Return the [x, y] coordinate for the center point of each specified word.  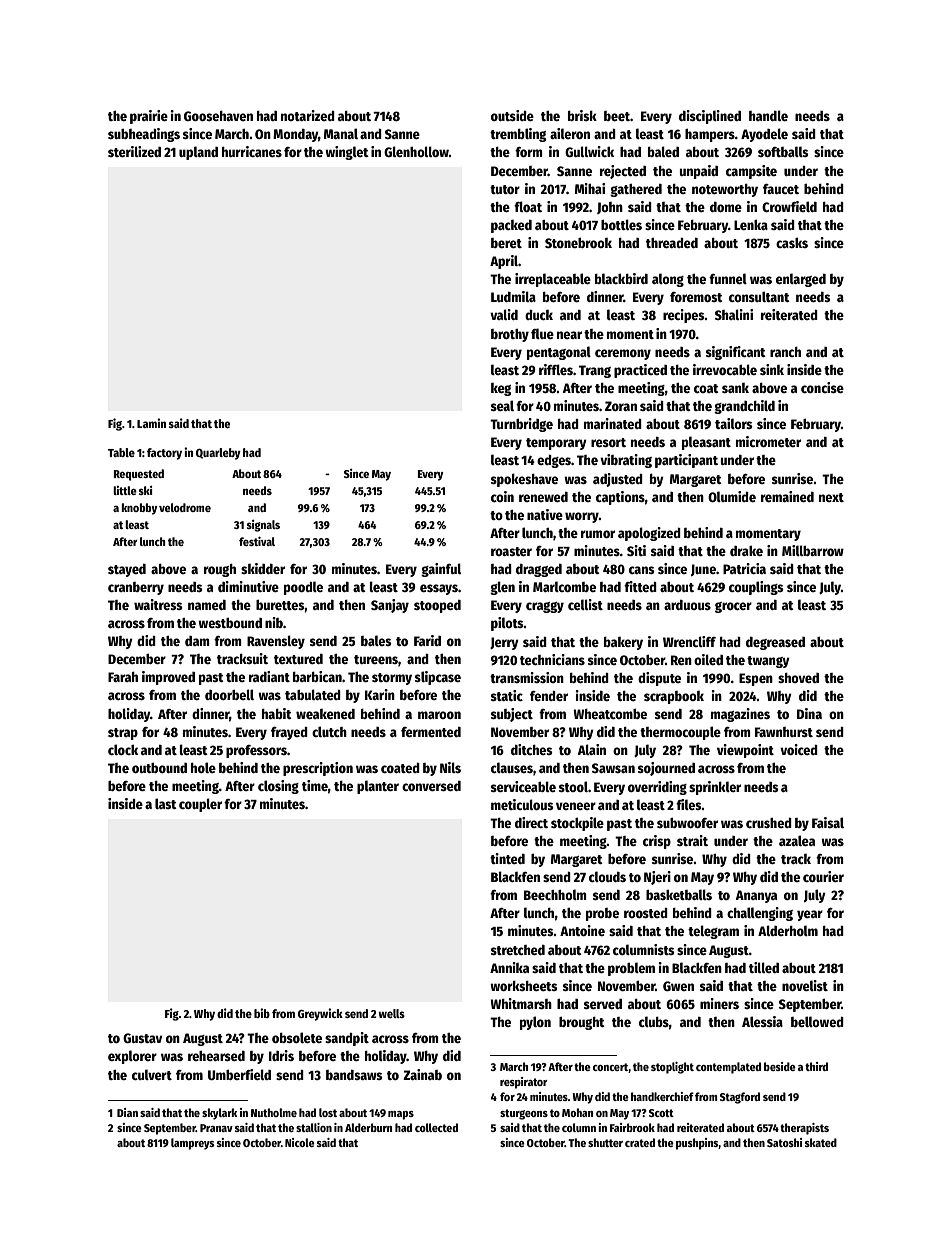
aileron [570, 133]
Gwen [678, 986]
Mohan [577, 1112]
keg [501, 389]
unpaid [699, 172]
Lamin [151, 423]
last [166, 803]
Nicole [300, 1142]
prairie [149, 117]
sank [735, 388]
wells [391, 1013]
